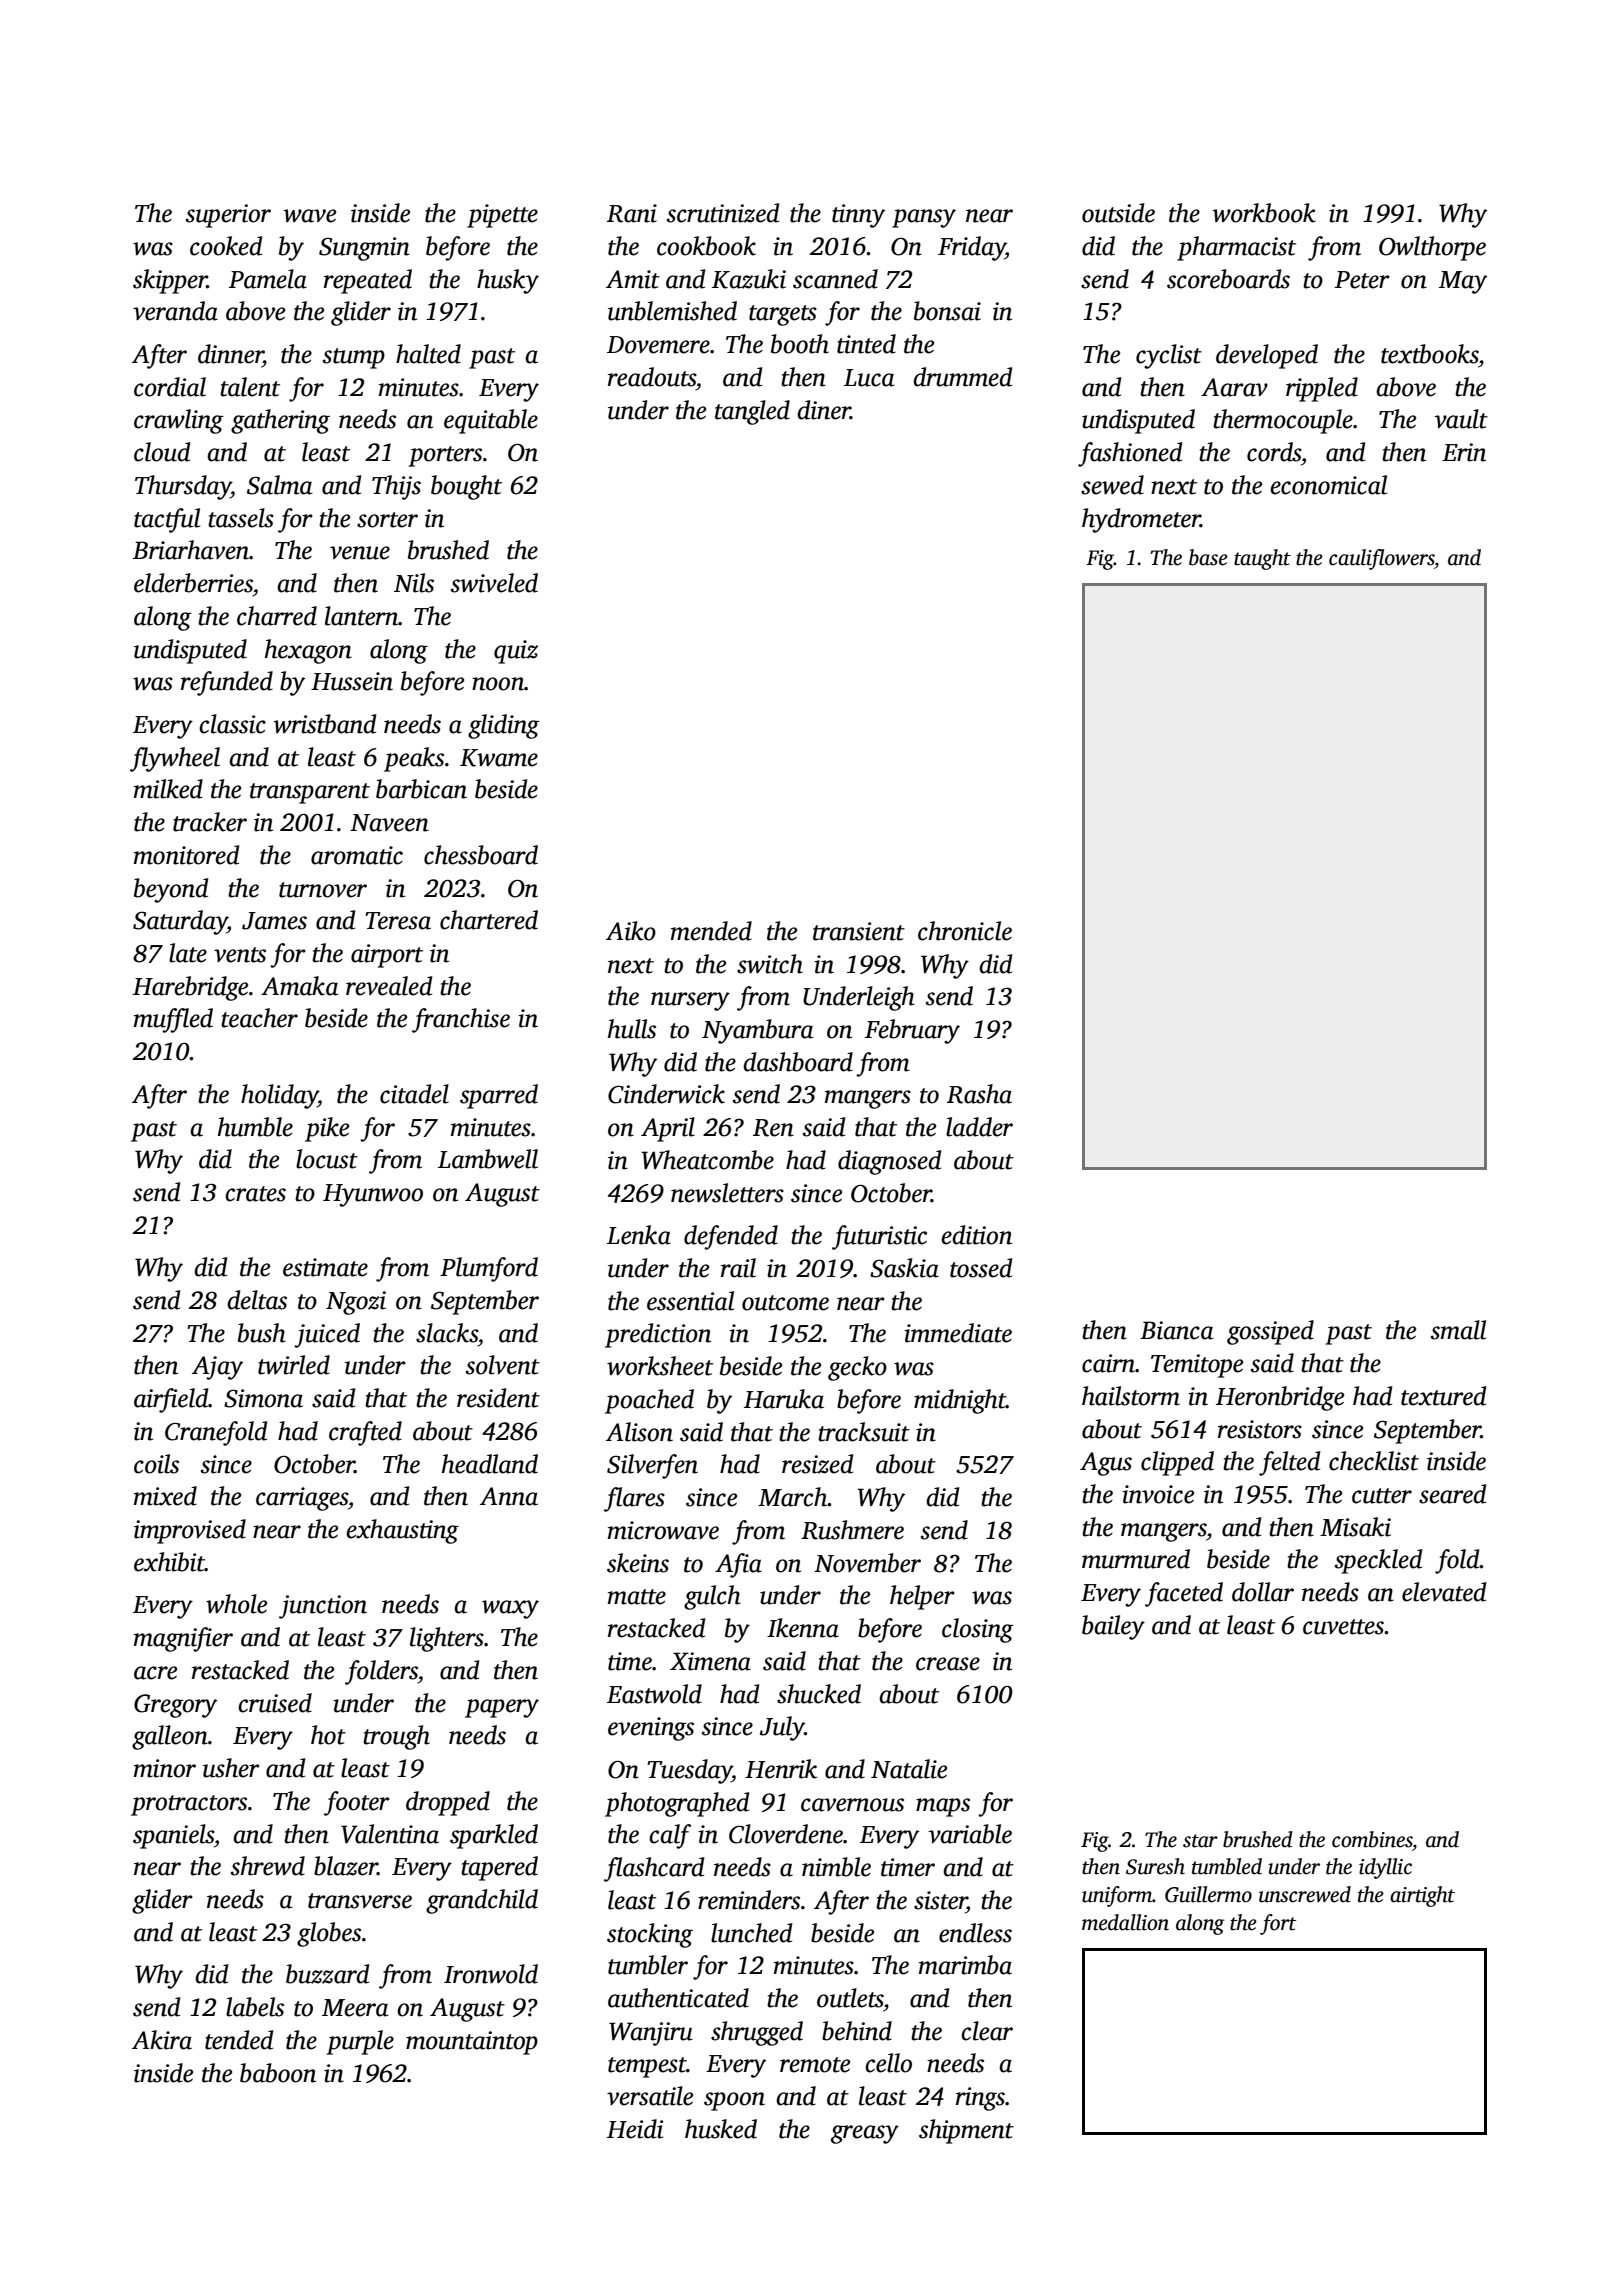 This document has height=2292, width=1620. What do you see at coordinates (947, 311) in the document?
I see `bonsai` at bounding box center [947, 311].
